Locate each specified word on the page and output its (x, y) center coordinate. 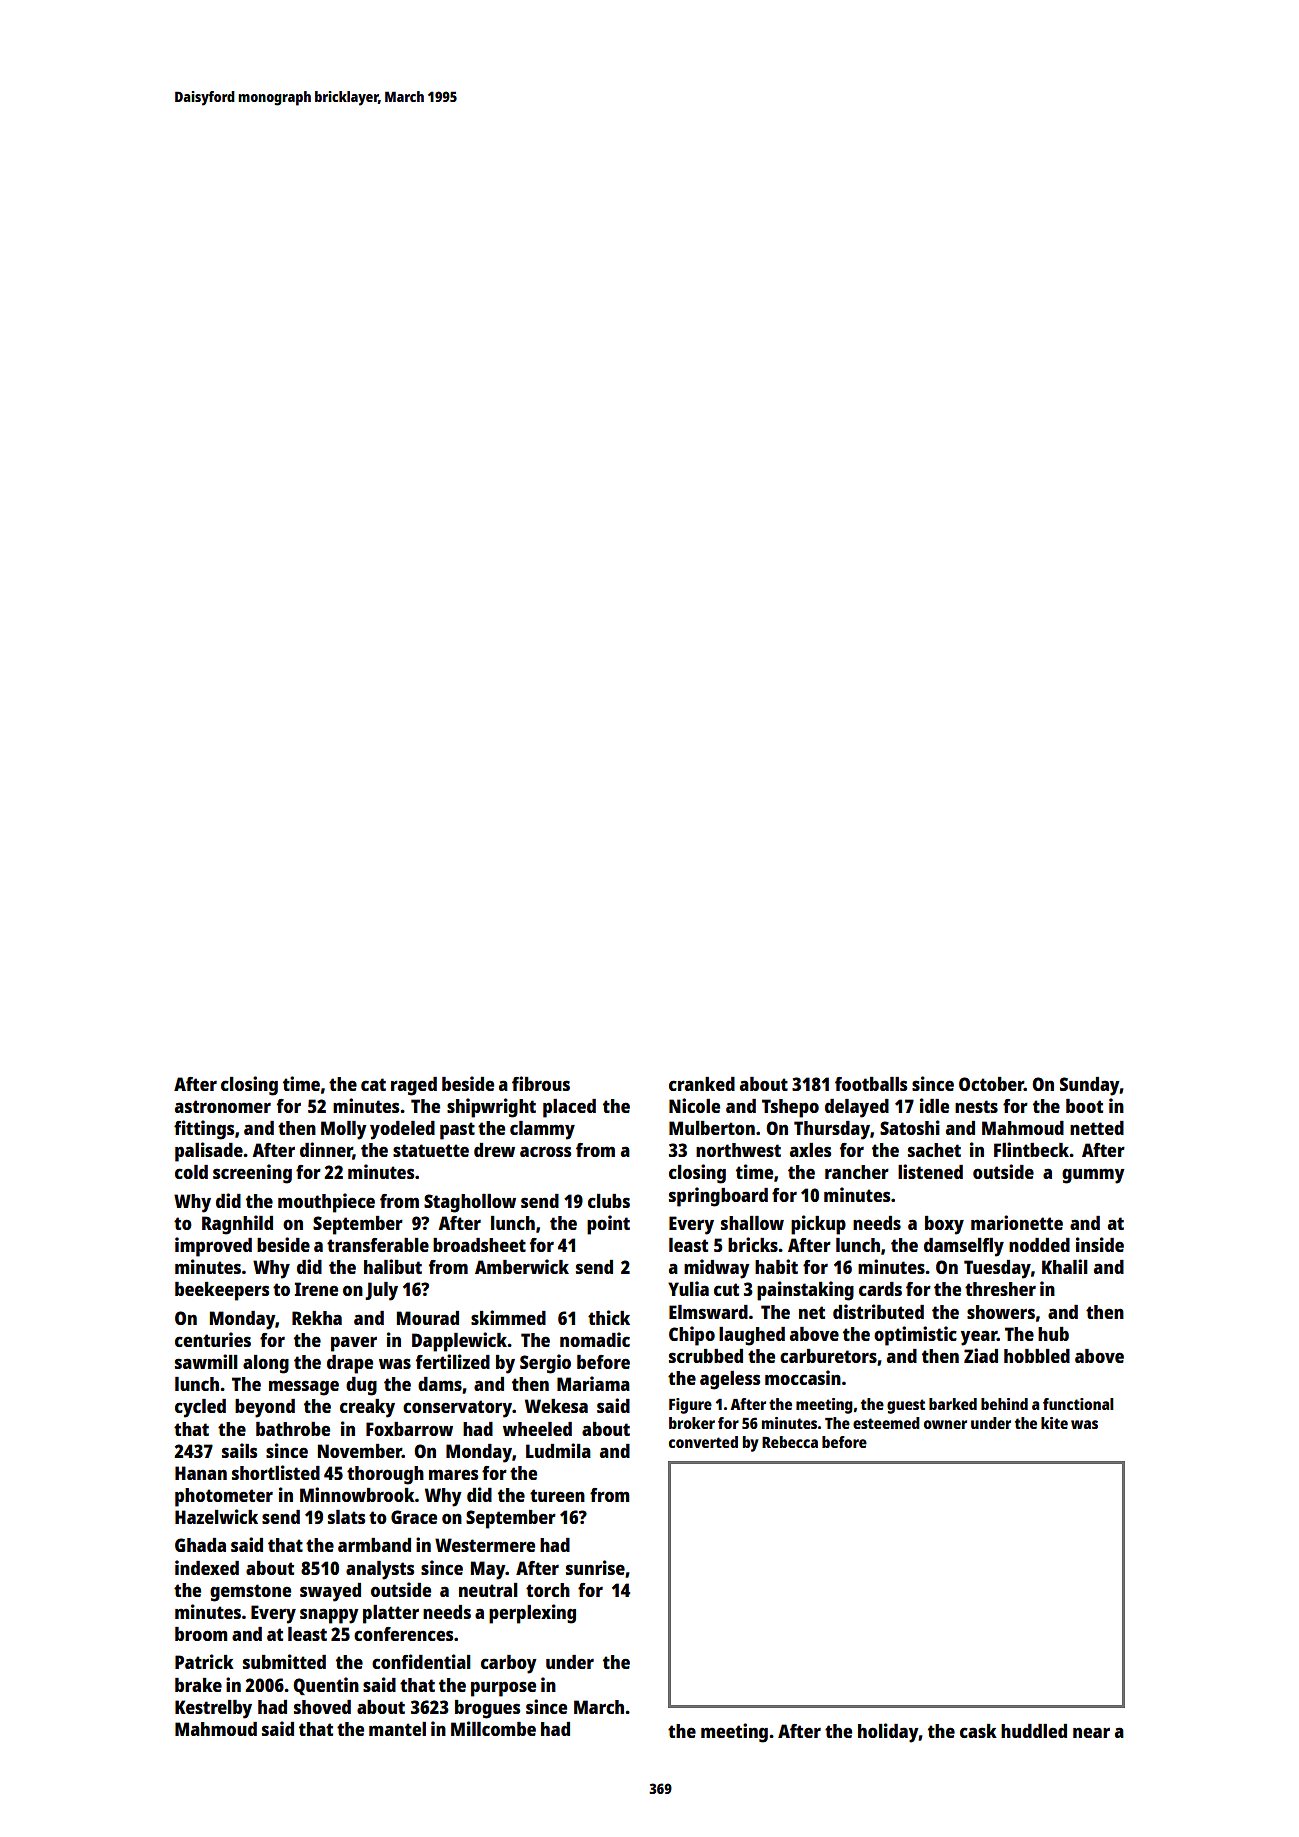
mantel (397, 1729)
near (1091, 1732)
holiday (888, 1733)
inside (1100, 1244)
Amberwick (522, 1266)
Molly (344, 1130)
